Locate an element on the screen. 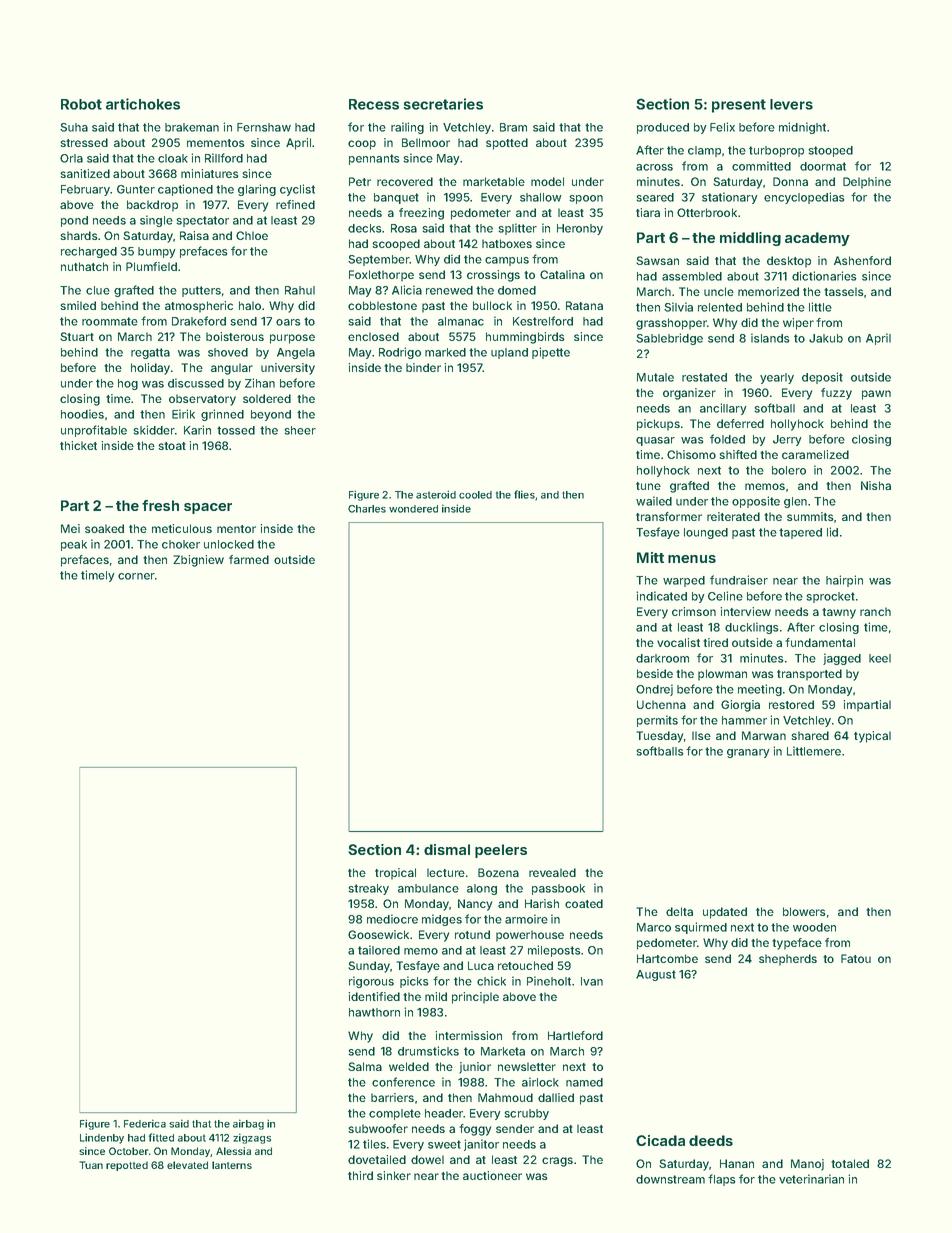 This screenshot has width=952, height=1233. shards is located at coordinates (78, 235).
